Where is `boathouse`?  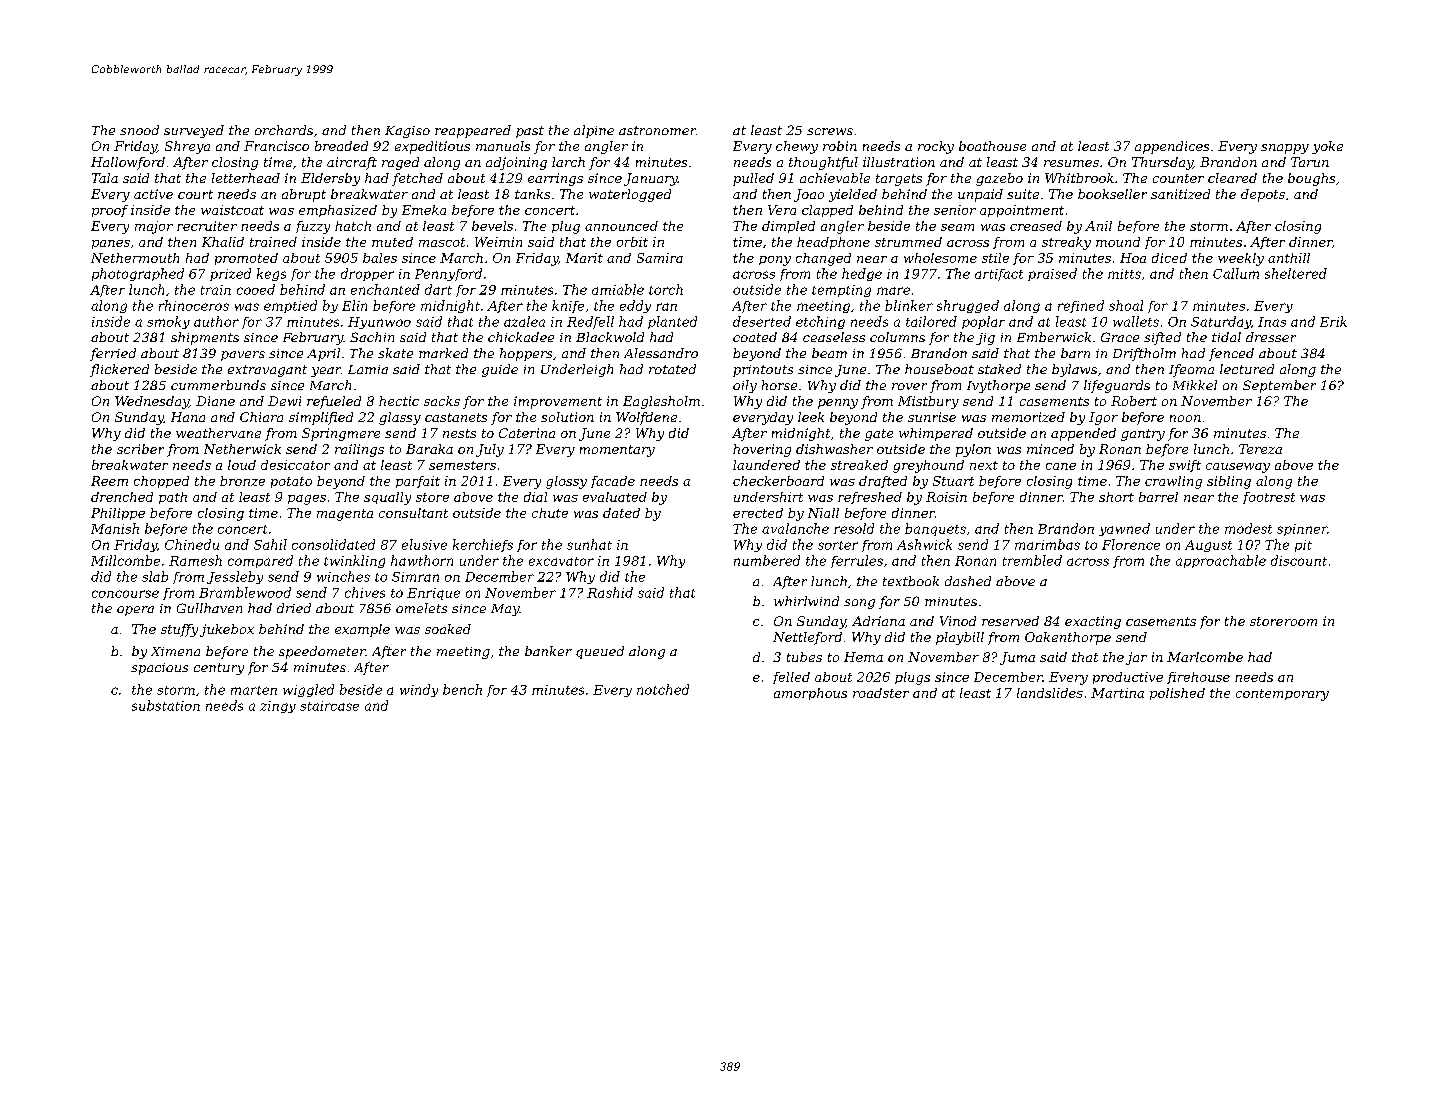
boathouse is located at coordinates (992, 146).
